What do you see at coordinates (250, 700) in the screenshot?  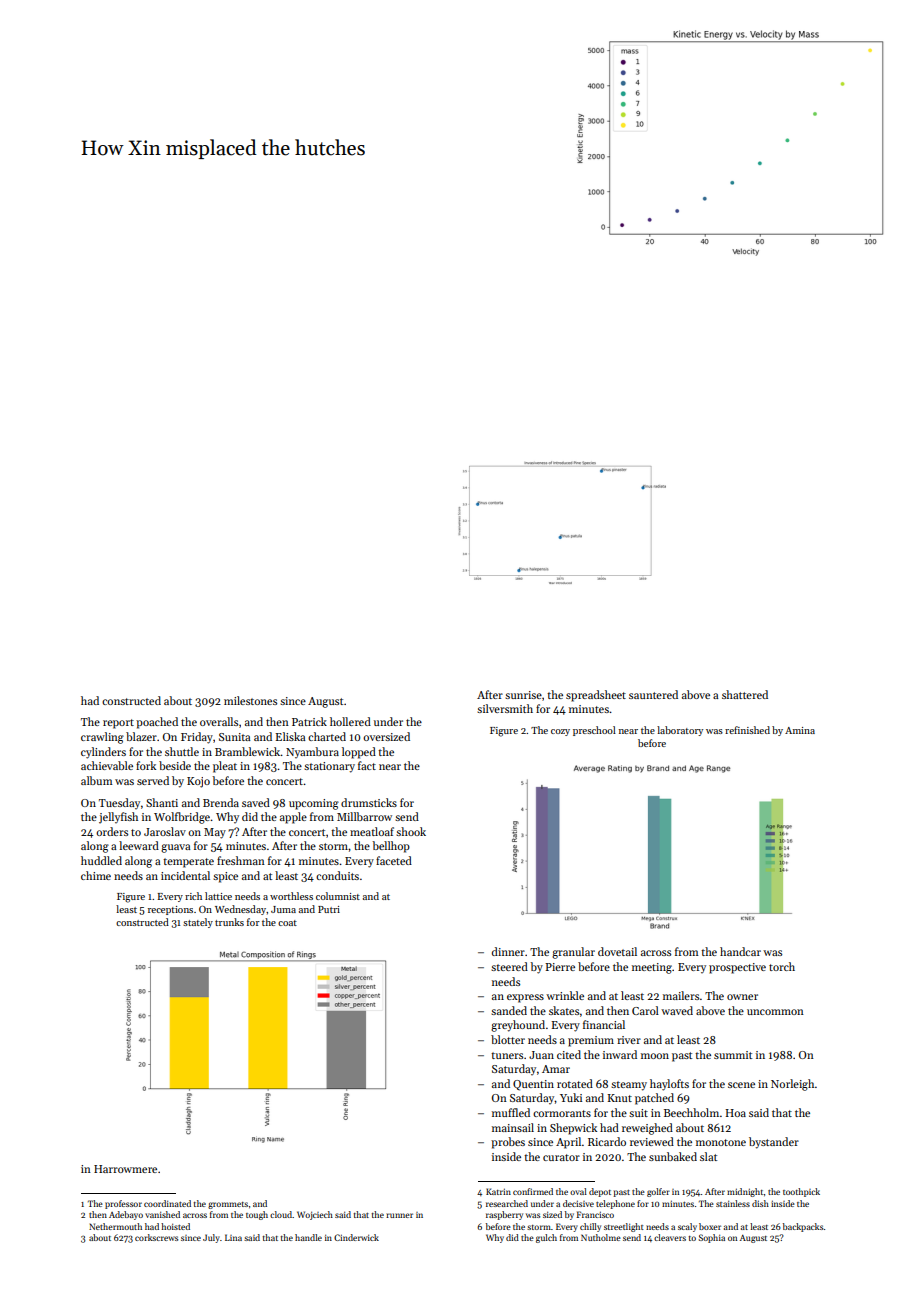 I see `milestones` at bounding box center [250, 700].
